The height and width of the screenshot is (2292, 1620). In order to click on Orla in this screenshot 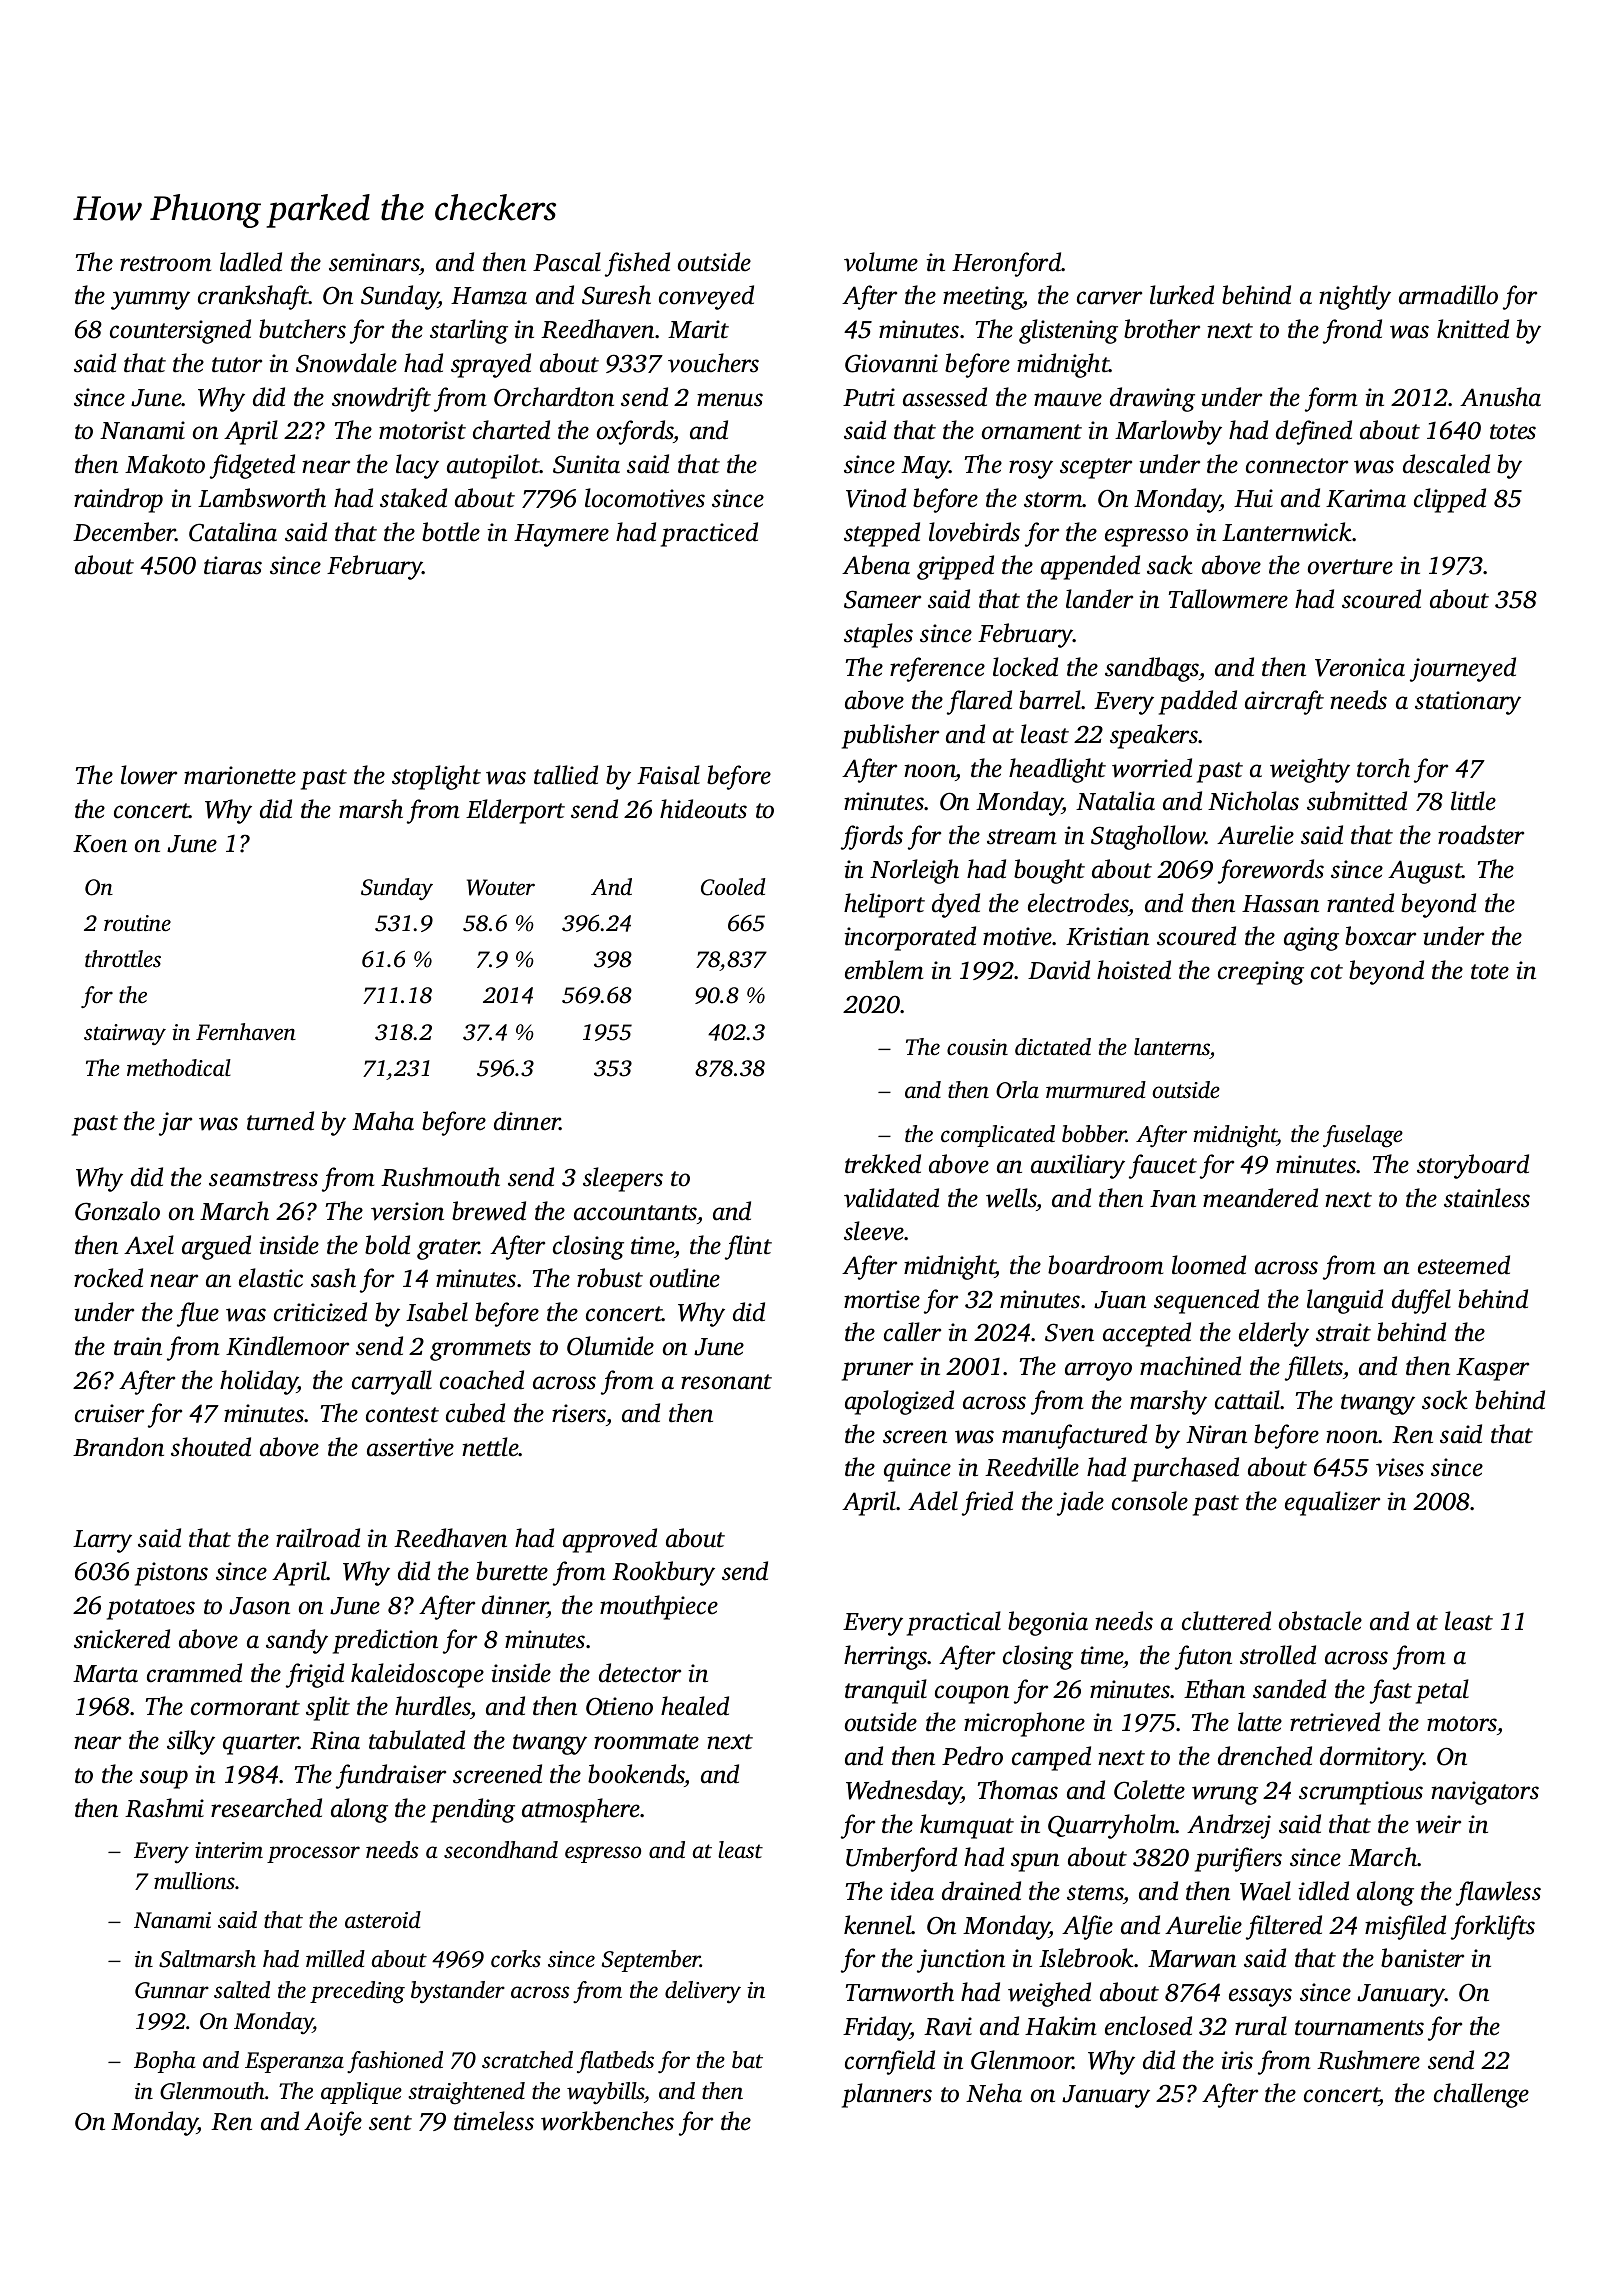, I will do `click(1017, 1090)`.
